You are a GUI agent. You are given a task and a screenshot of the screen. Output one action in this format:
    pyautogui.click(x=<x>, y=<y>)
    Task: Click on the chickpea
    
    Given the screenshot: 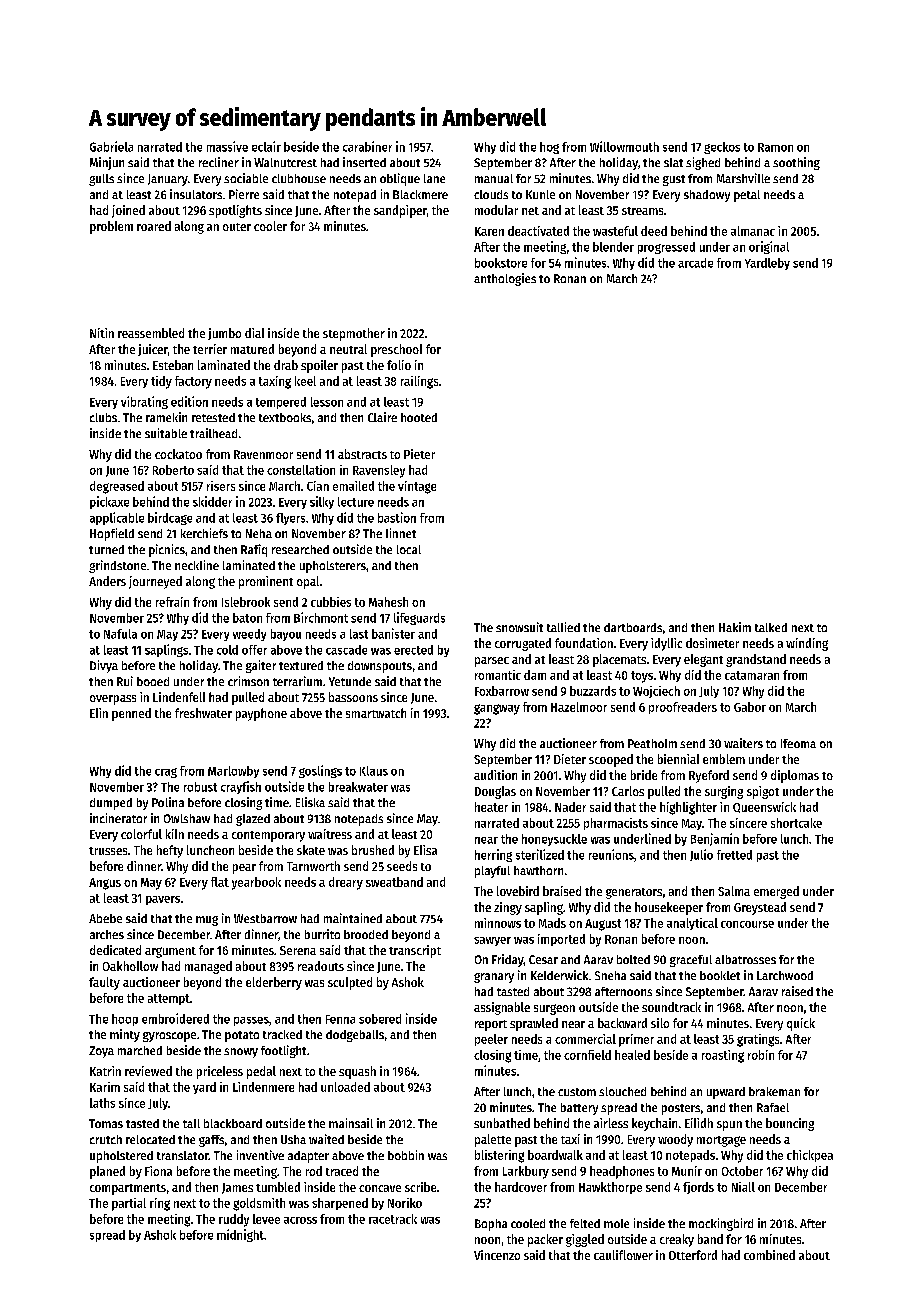 What is the action you would take?
    pyautogui.click(x=810, y=1156)
